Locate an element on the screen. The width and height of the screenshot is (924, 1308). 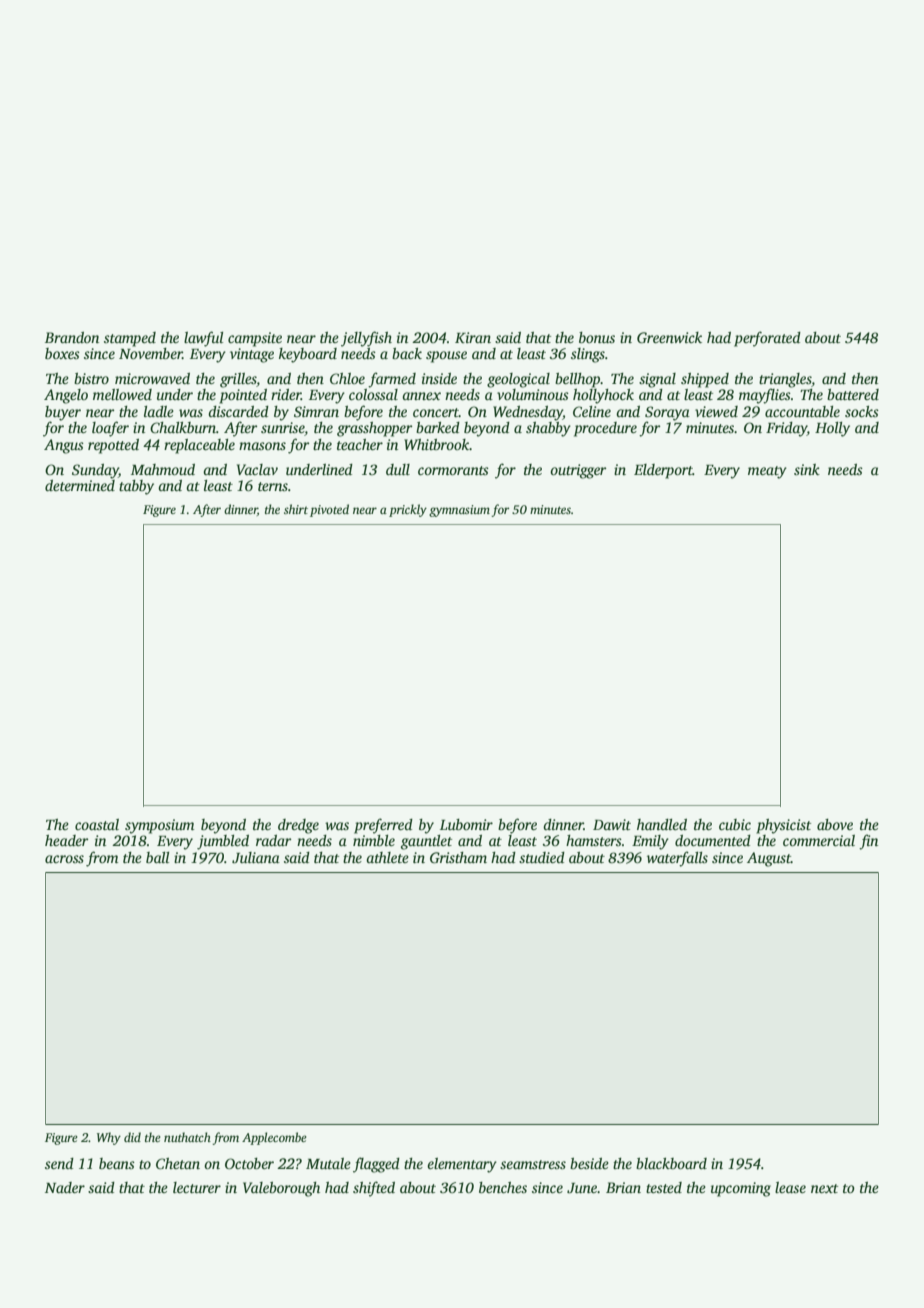
dull is located at coordinates (398, 469).
